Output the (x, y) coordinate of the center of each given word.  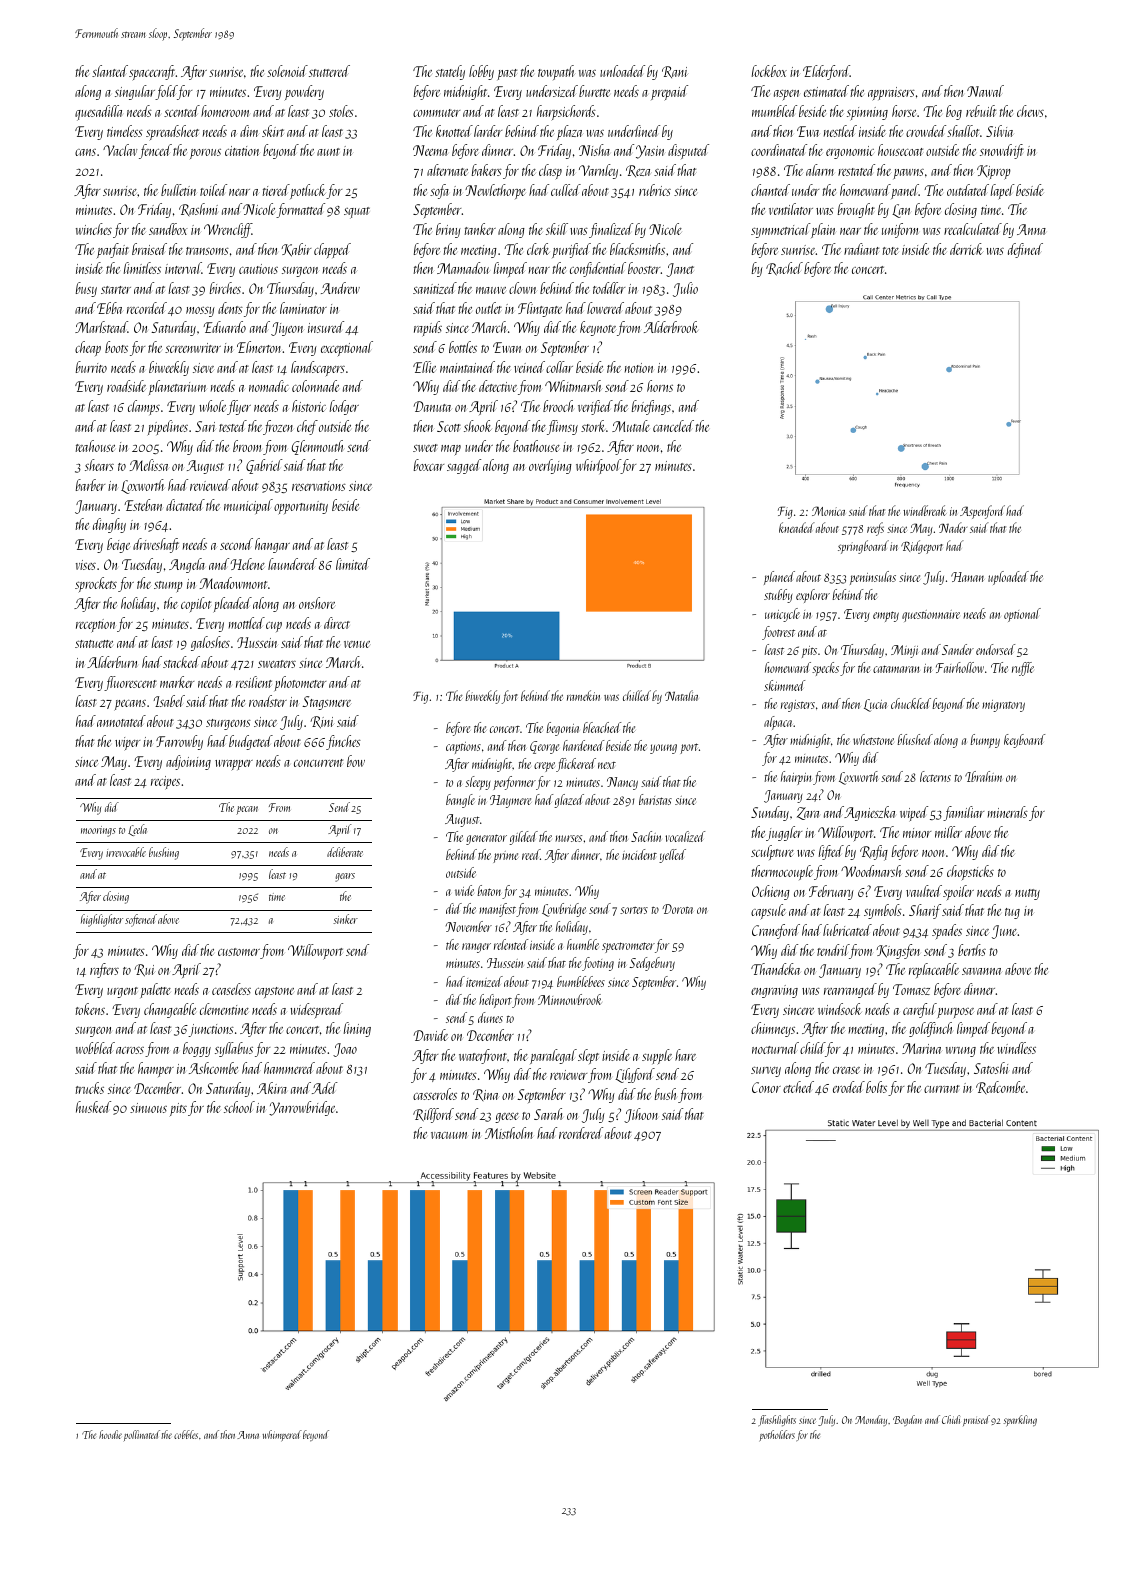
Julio (685, 289)
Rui (144, 970)
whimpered (282, 1435)
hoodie (110, 1434)
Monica (828, 511)
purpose (956, 1013)
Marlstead (101, 327)
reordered (581, 1133)
